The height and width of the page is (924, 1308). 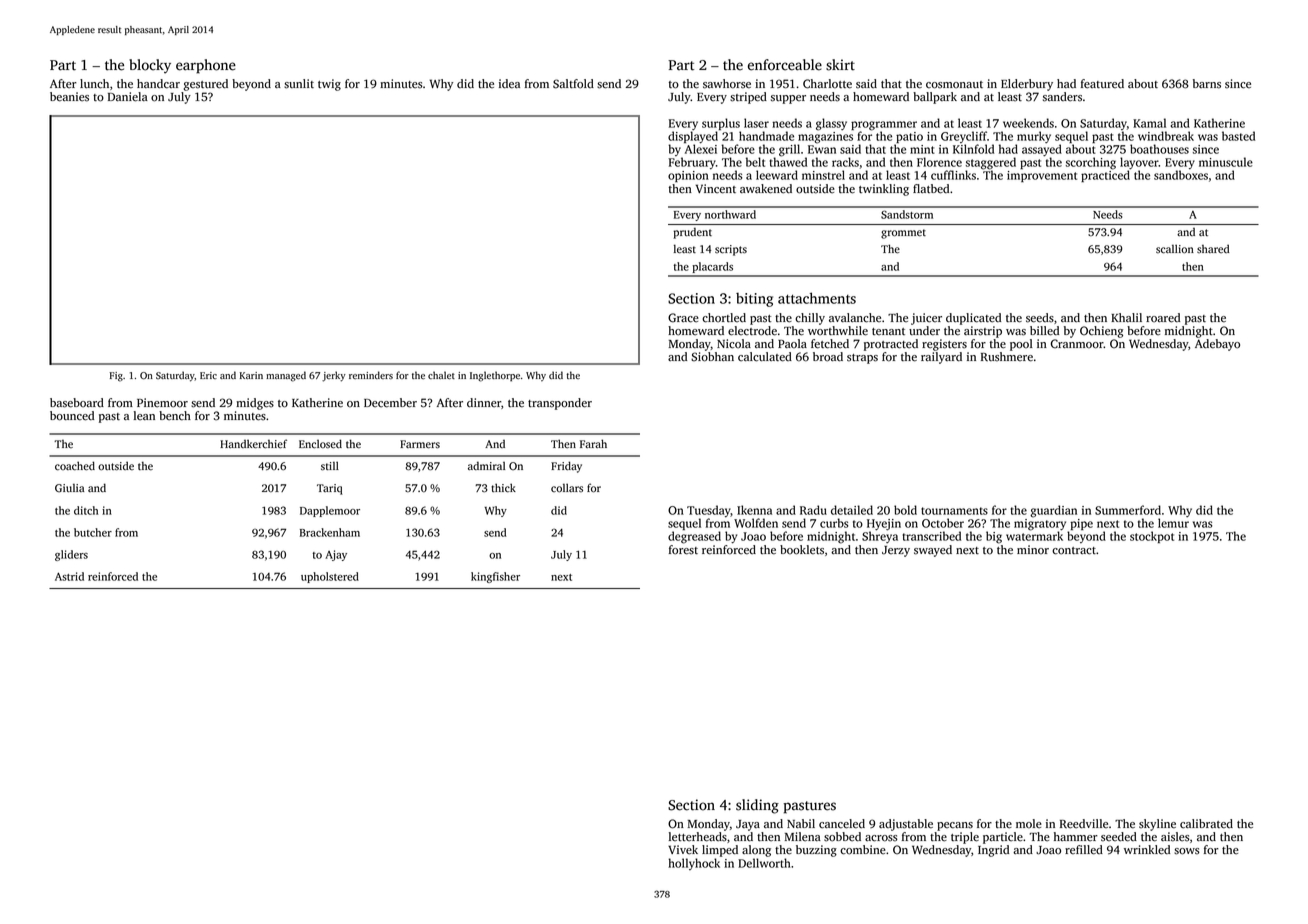 I want to click on cosmonaut, so click(x=954, y=85).
